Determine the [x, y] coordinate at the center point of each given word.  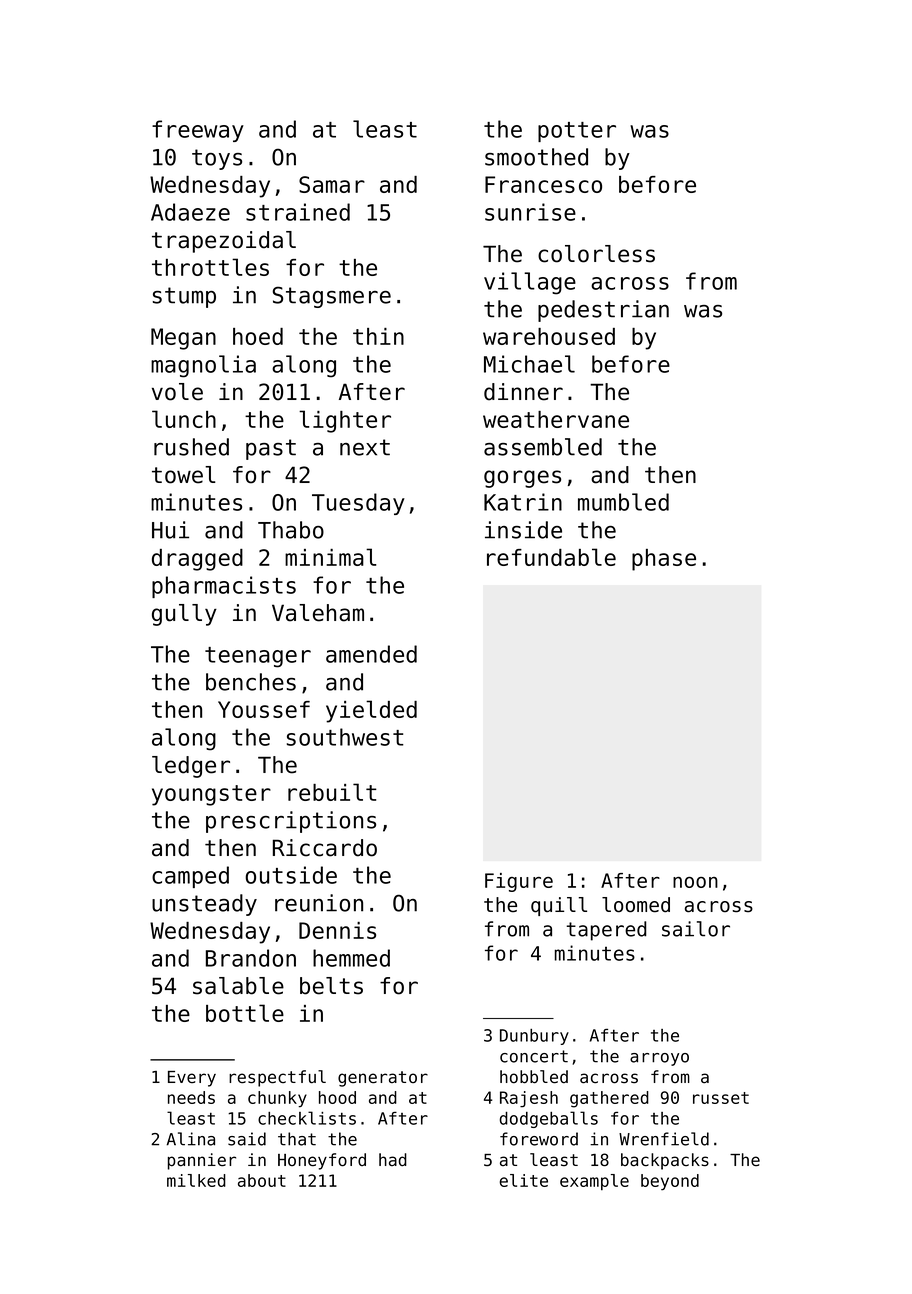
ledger [191, 767]
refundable [551, 557]
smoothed [536, 157]
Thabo [291, 530]
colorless [596, 254]
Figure [519, 882]
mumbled [623, 502]
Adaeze [190, 212]
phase [664, 560]
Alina [191, 1139]
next [365, 447]
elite [524, 1180]
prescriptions [291, 822]
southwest [345, 737]
